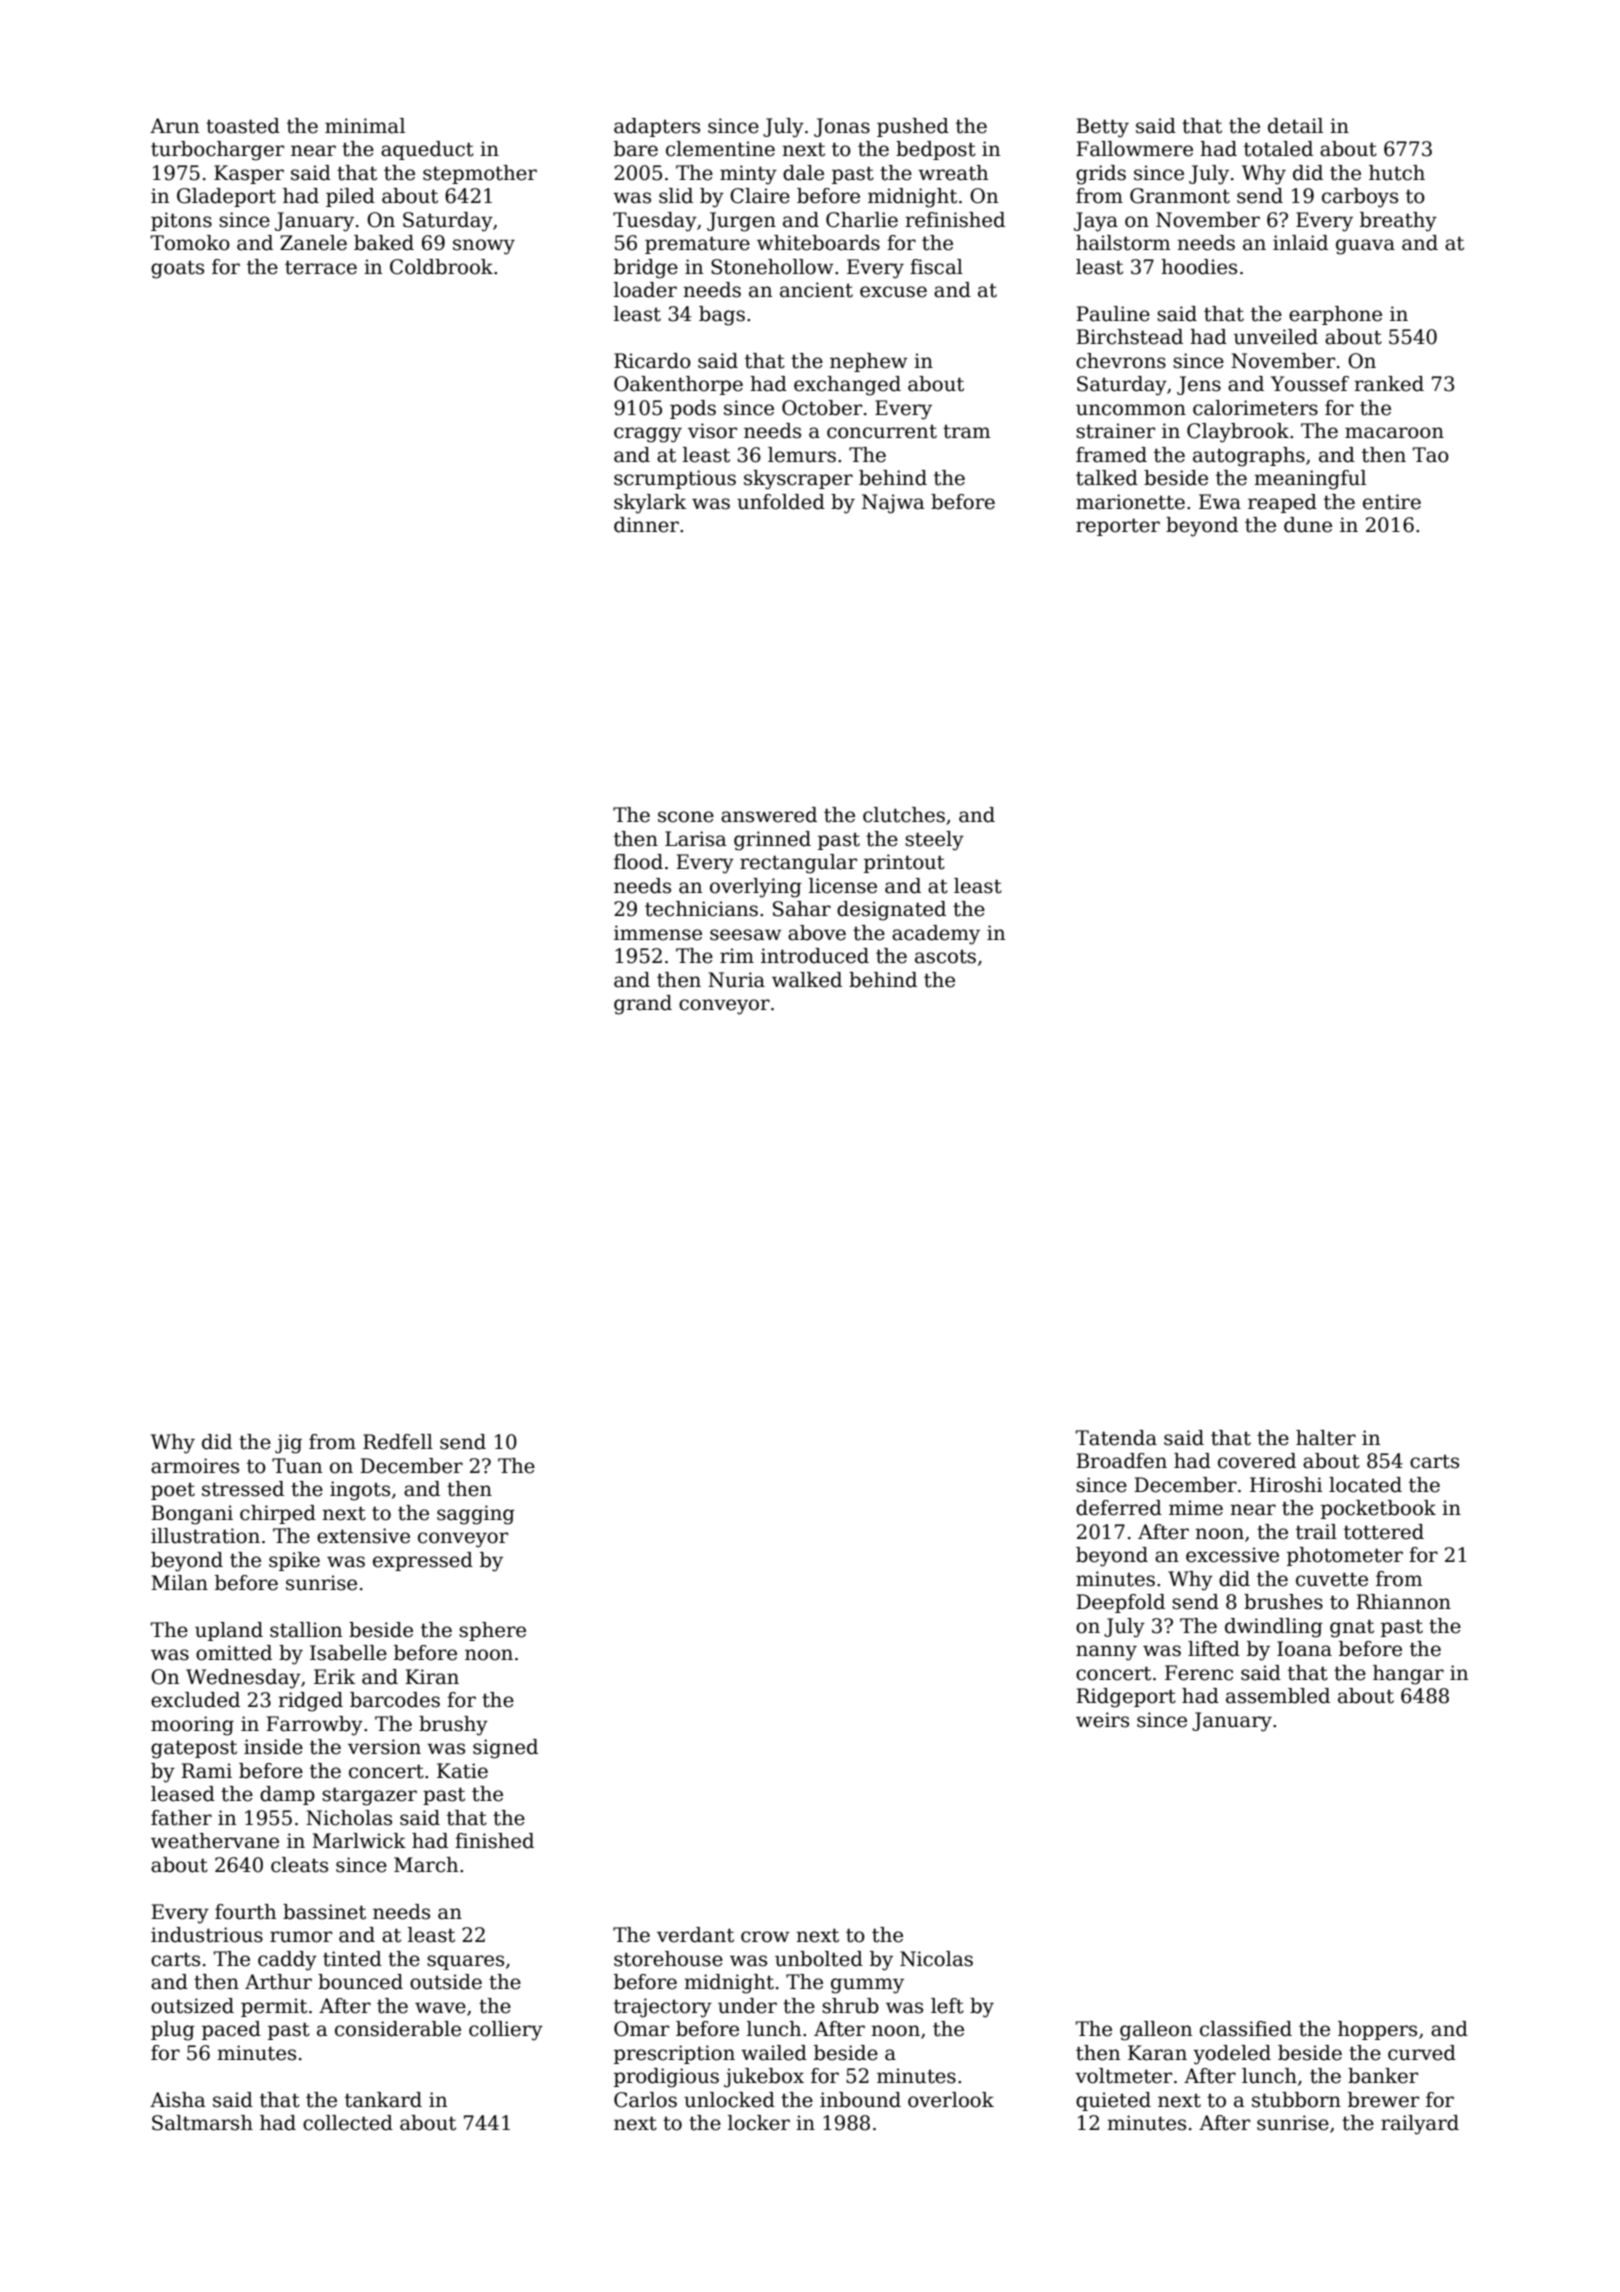  I want to click on Milan, so click(179, 1583).
